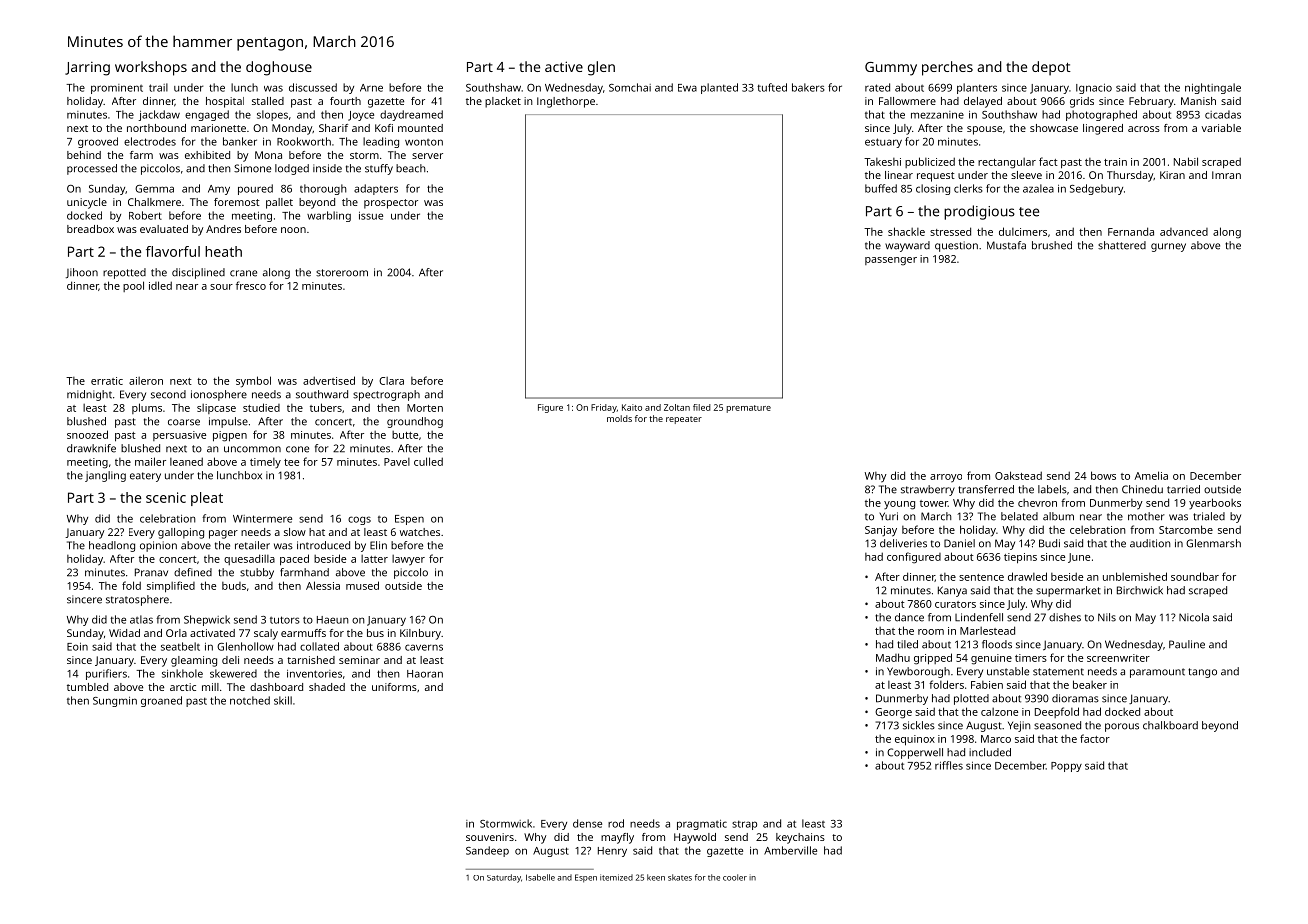 The width and height of the screenshot is (1308, 924). Describe the element at coordinates (98, 142) in the screenshot. I see `grooved` at that location.
